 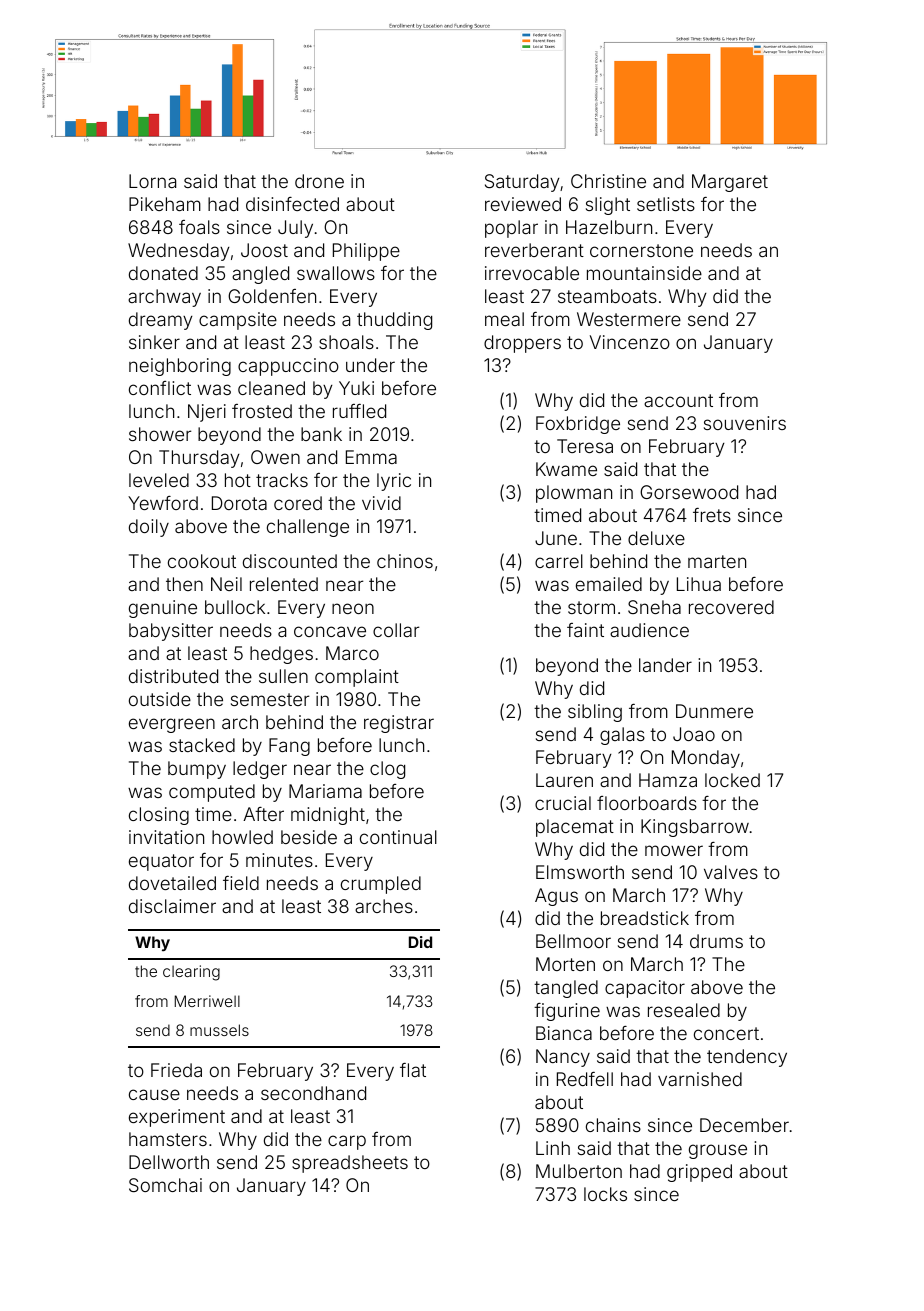 What do you see at coordinates (350, 1164) in the document?
I see `spreadsheets` at bounding box center [350, 1164].
